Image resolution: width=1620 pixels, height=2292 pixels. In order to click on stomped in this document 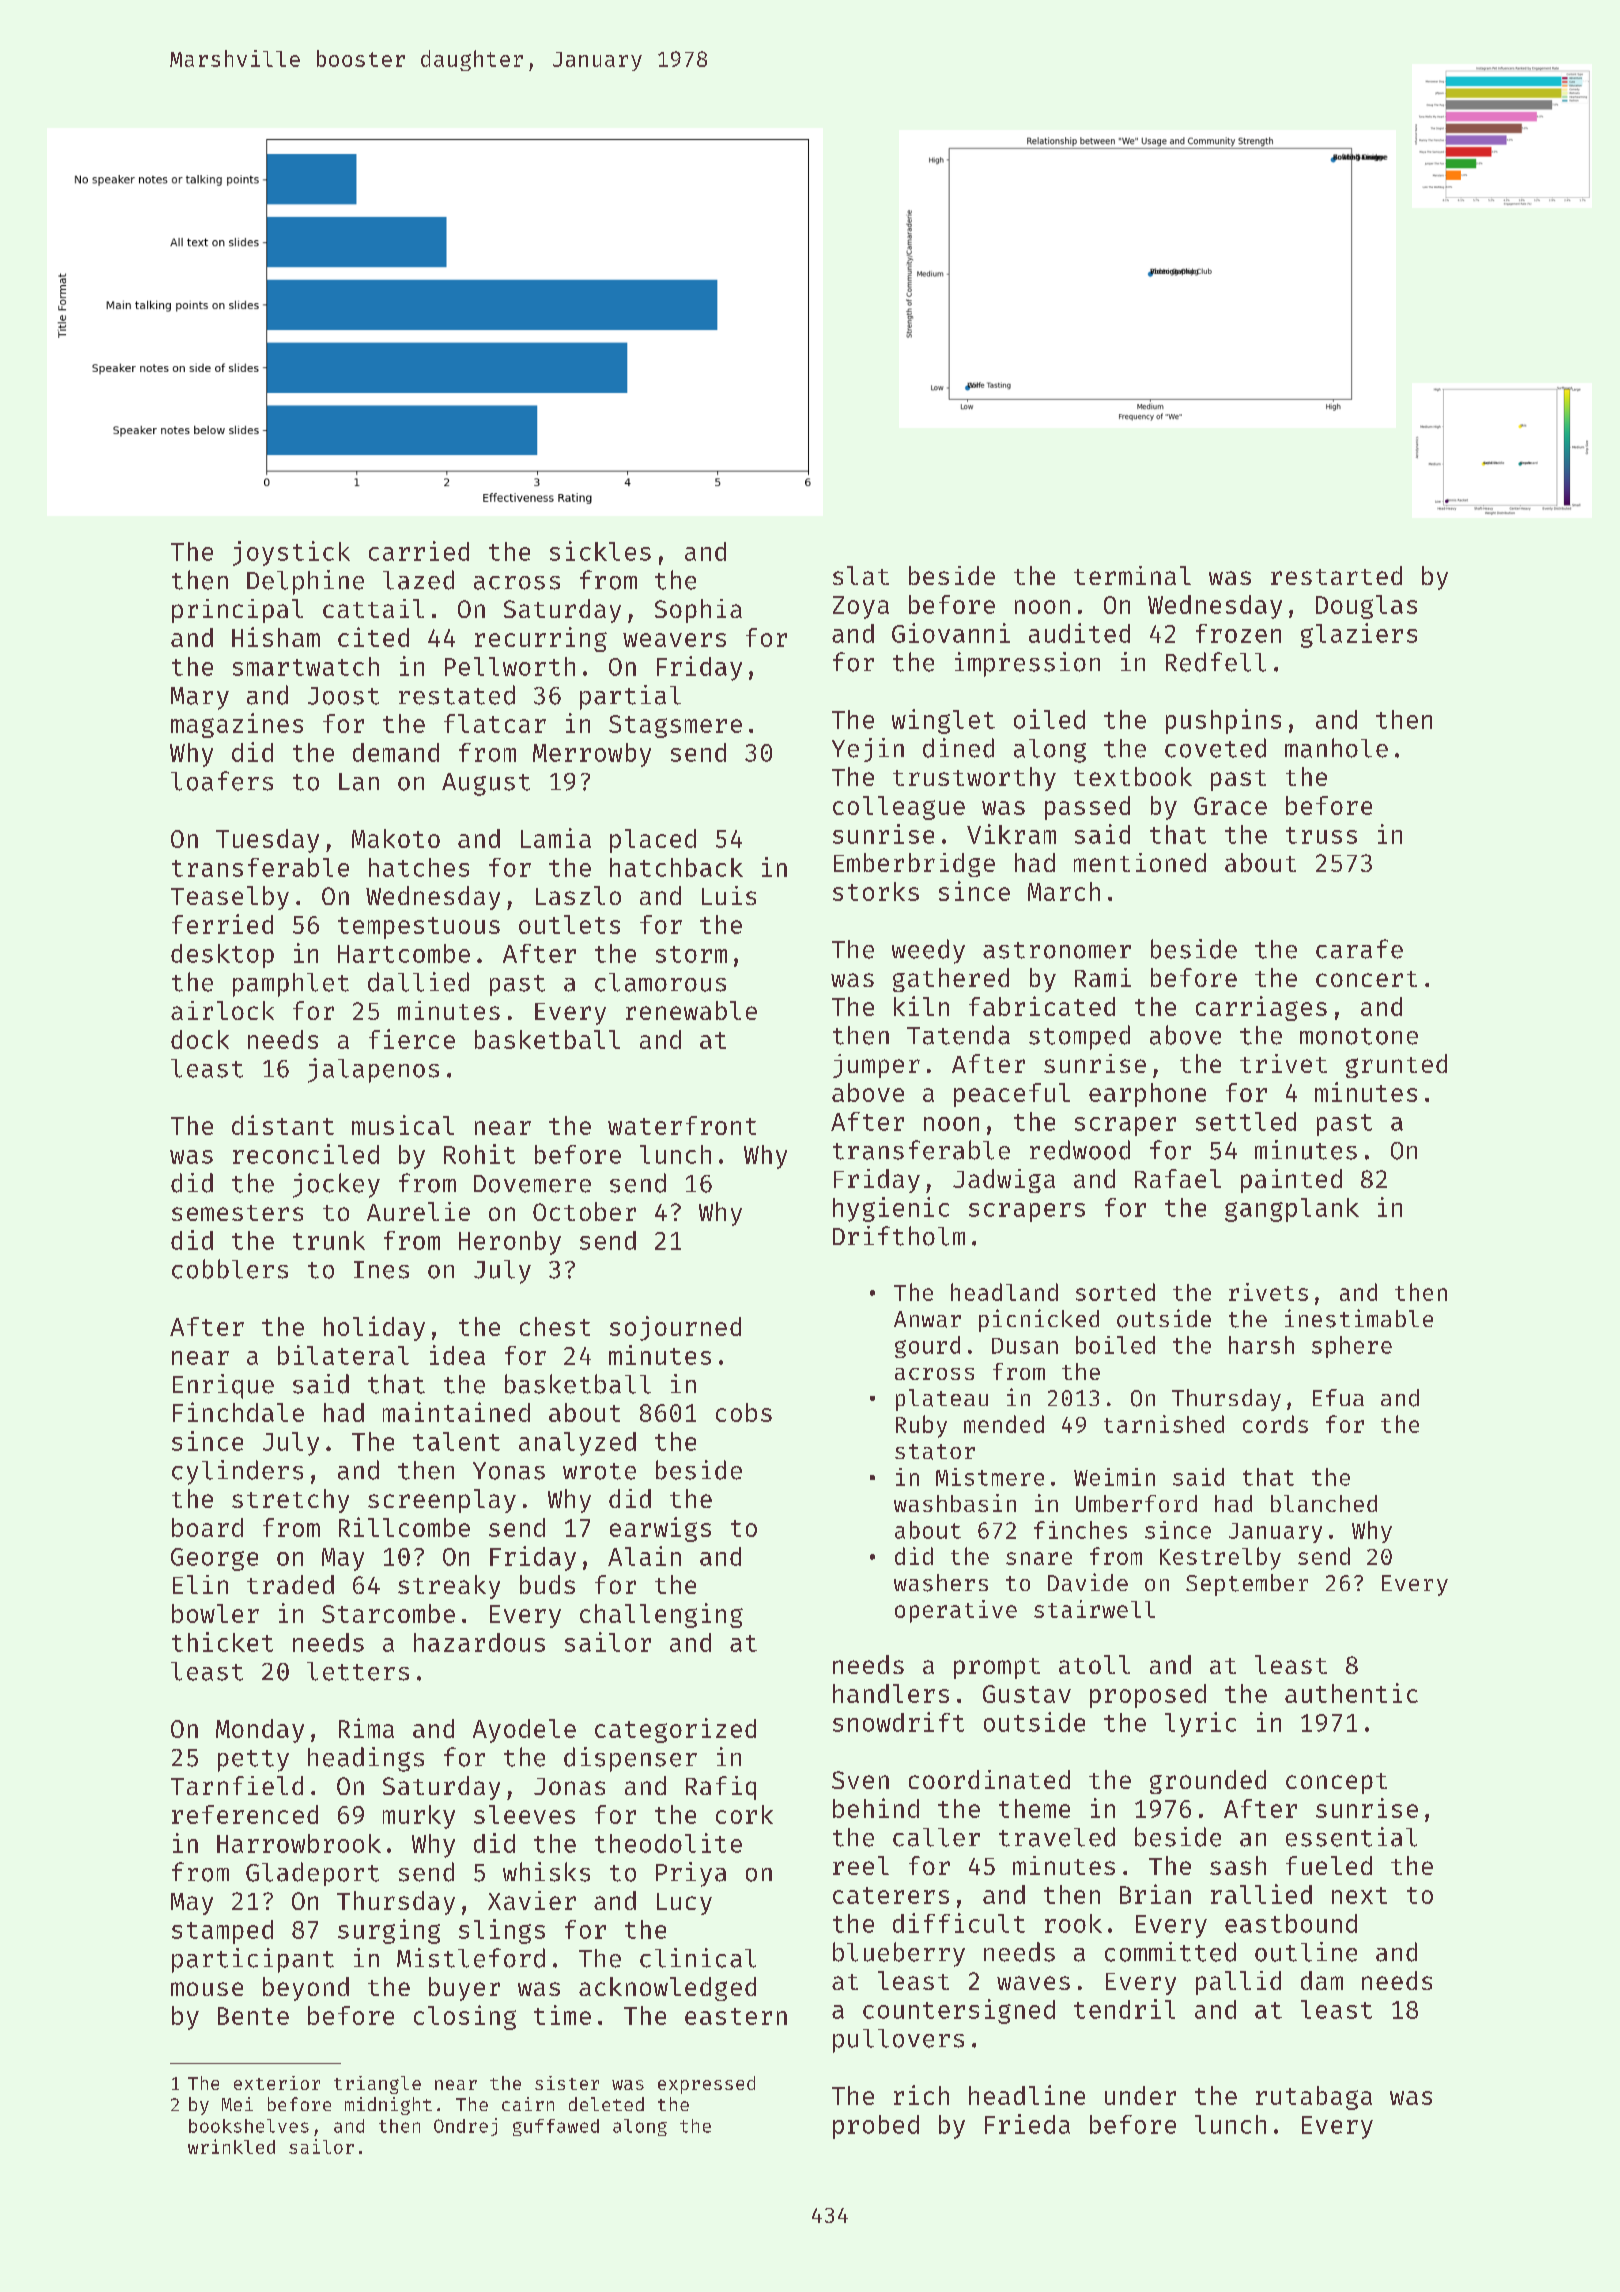, I will do `click(1079, 1037)`.
